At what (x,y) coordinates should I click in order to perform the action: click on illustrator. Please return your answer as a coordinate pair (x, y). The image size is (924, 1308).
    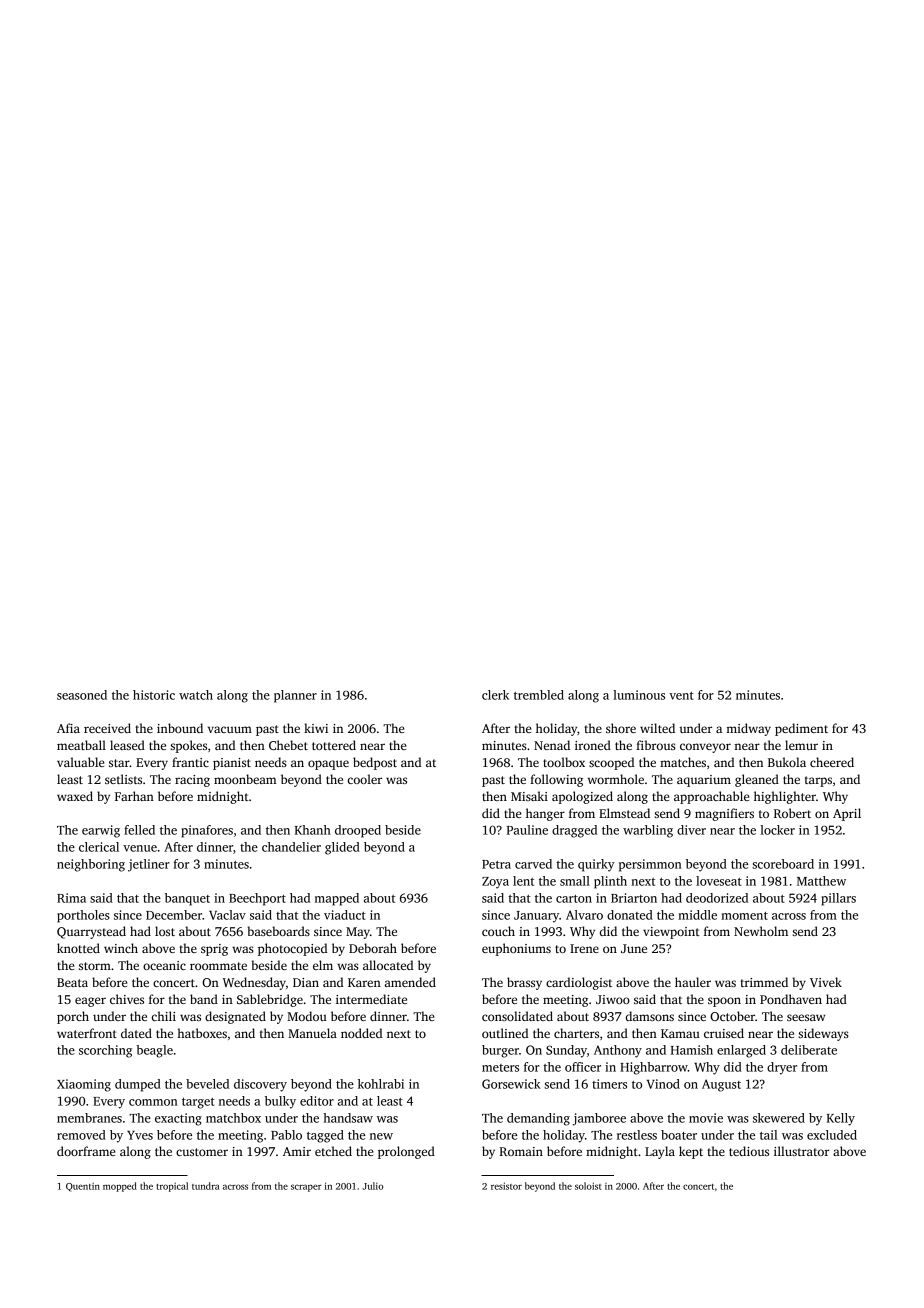
    Looking at the image, I should click on (801, 1151).
